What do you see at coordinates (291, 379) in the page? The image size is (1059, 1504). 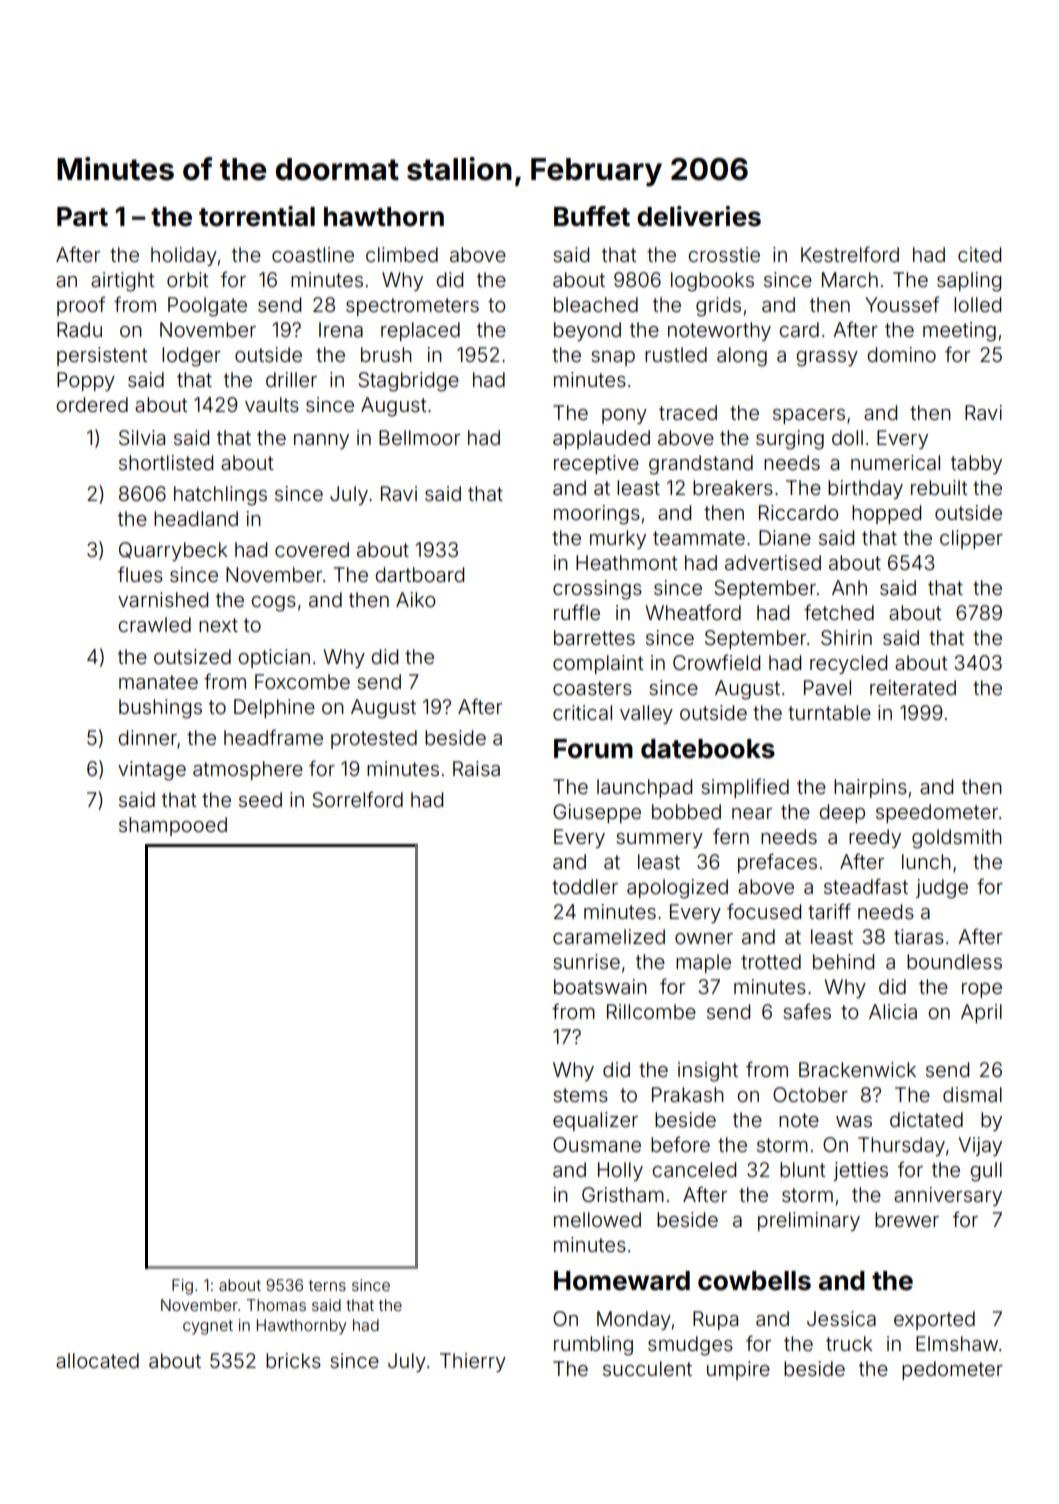 I see `driller` at bounding box center [291, 379].
